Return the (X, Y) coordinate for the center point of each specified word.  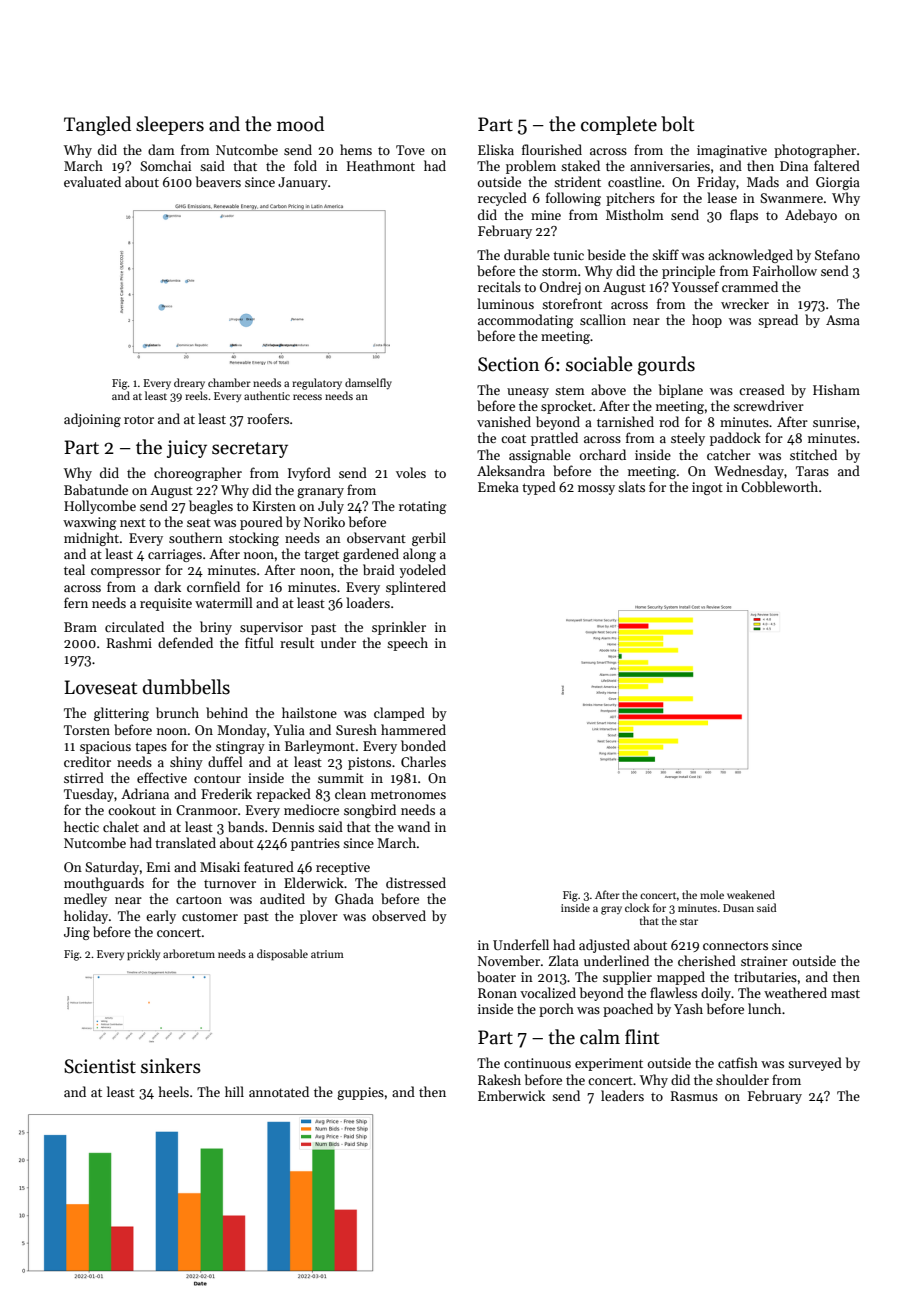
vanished (504, 421)
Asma (843, 320)
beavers (218, 181)
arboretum (189, 953)
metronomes (408, 795)
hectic (81, 826)
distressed (416, 882)
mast (845, 993)
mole (712, 894)
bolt (677, 124)
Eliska (496, 149)
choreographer (198, 474)
